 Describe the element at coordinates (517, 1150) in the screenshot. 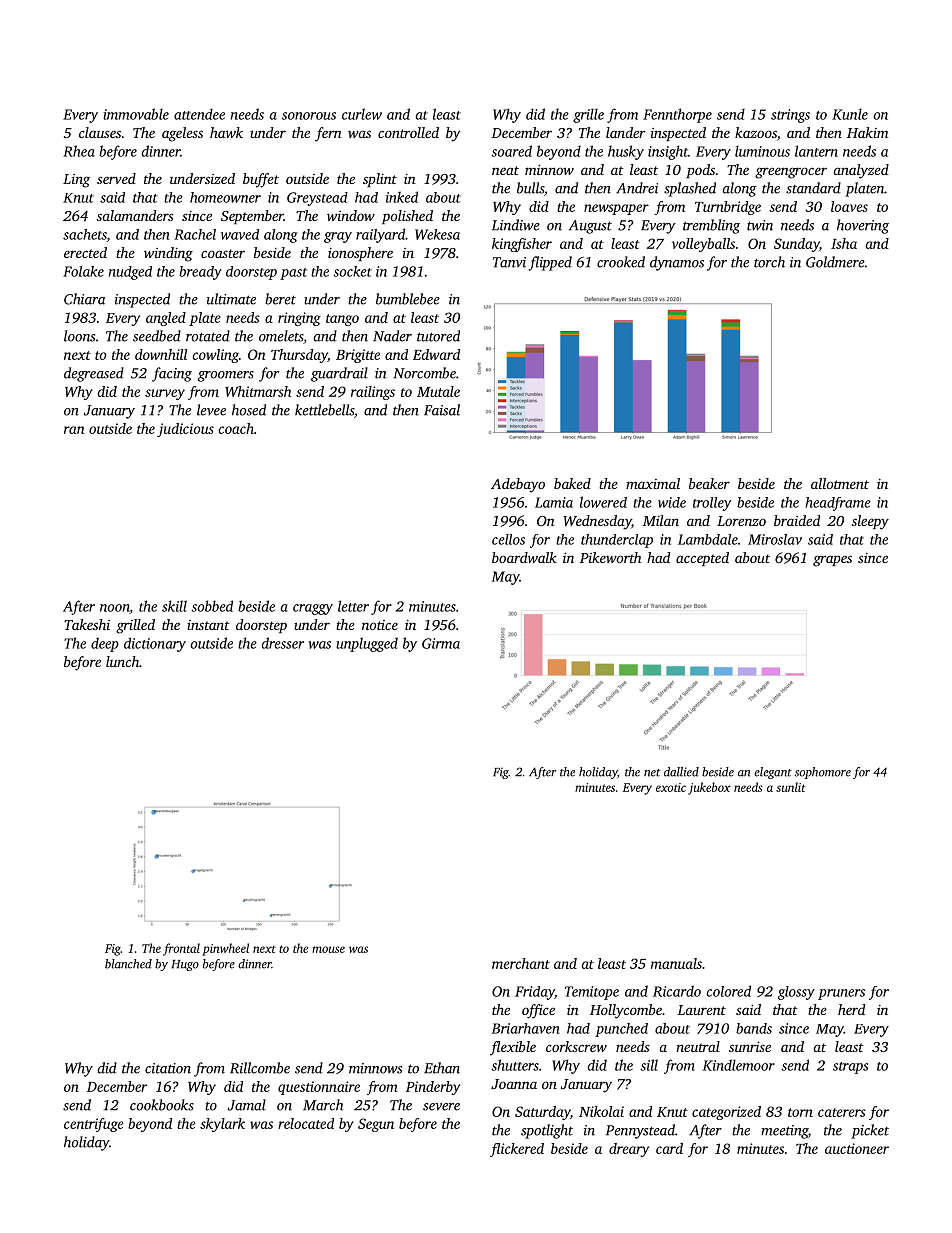

I see `flickered` at that location.
